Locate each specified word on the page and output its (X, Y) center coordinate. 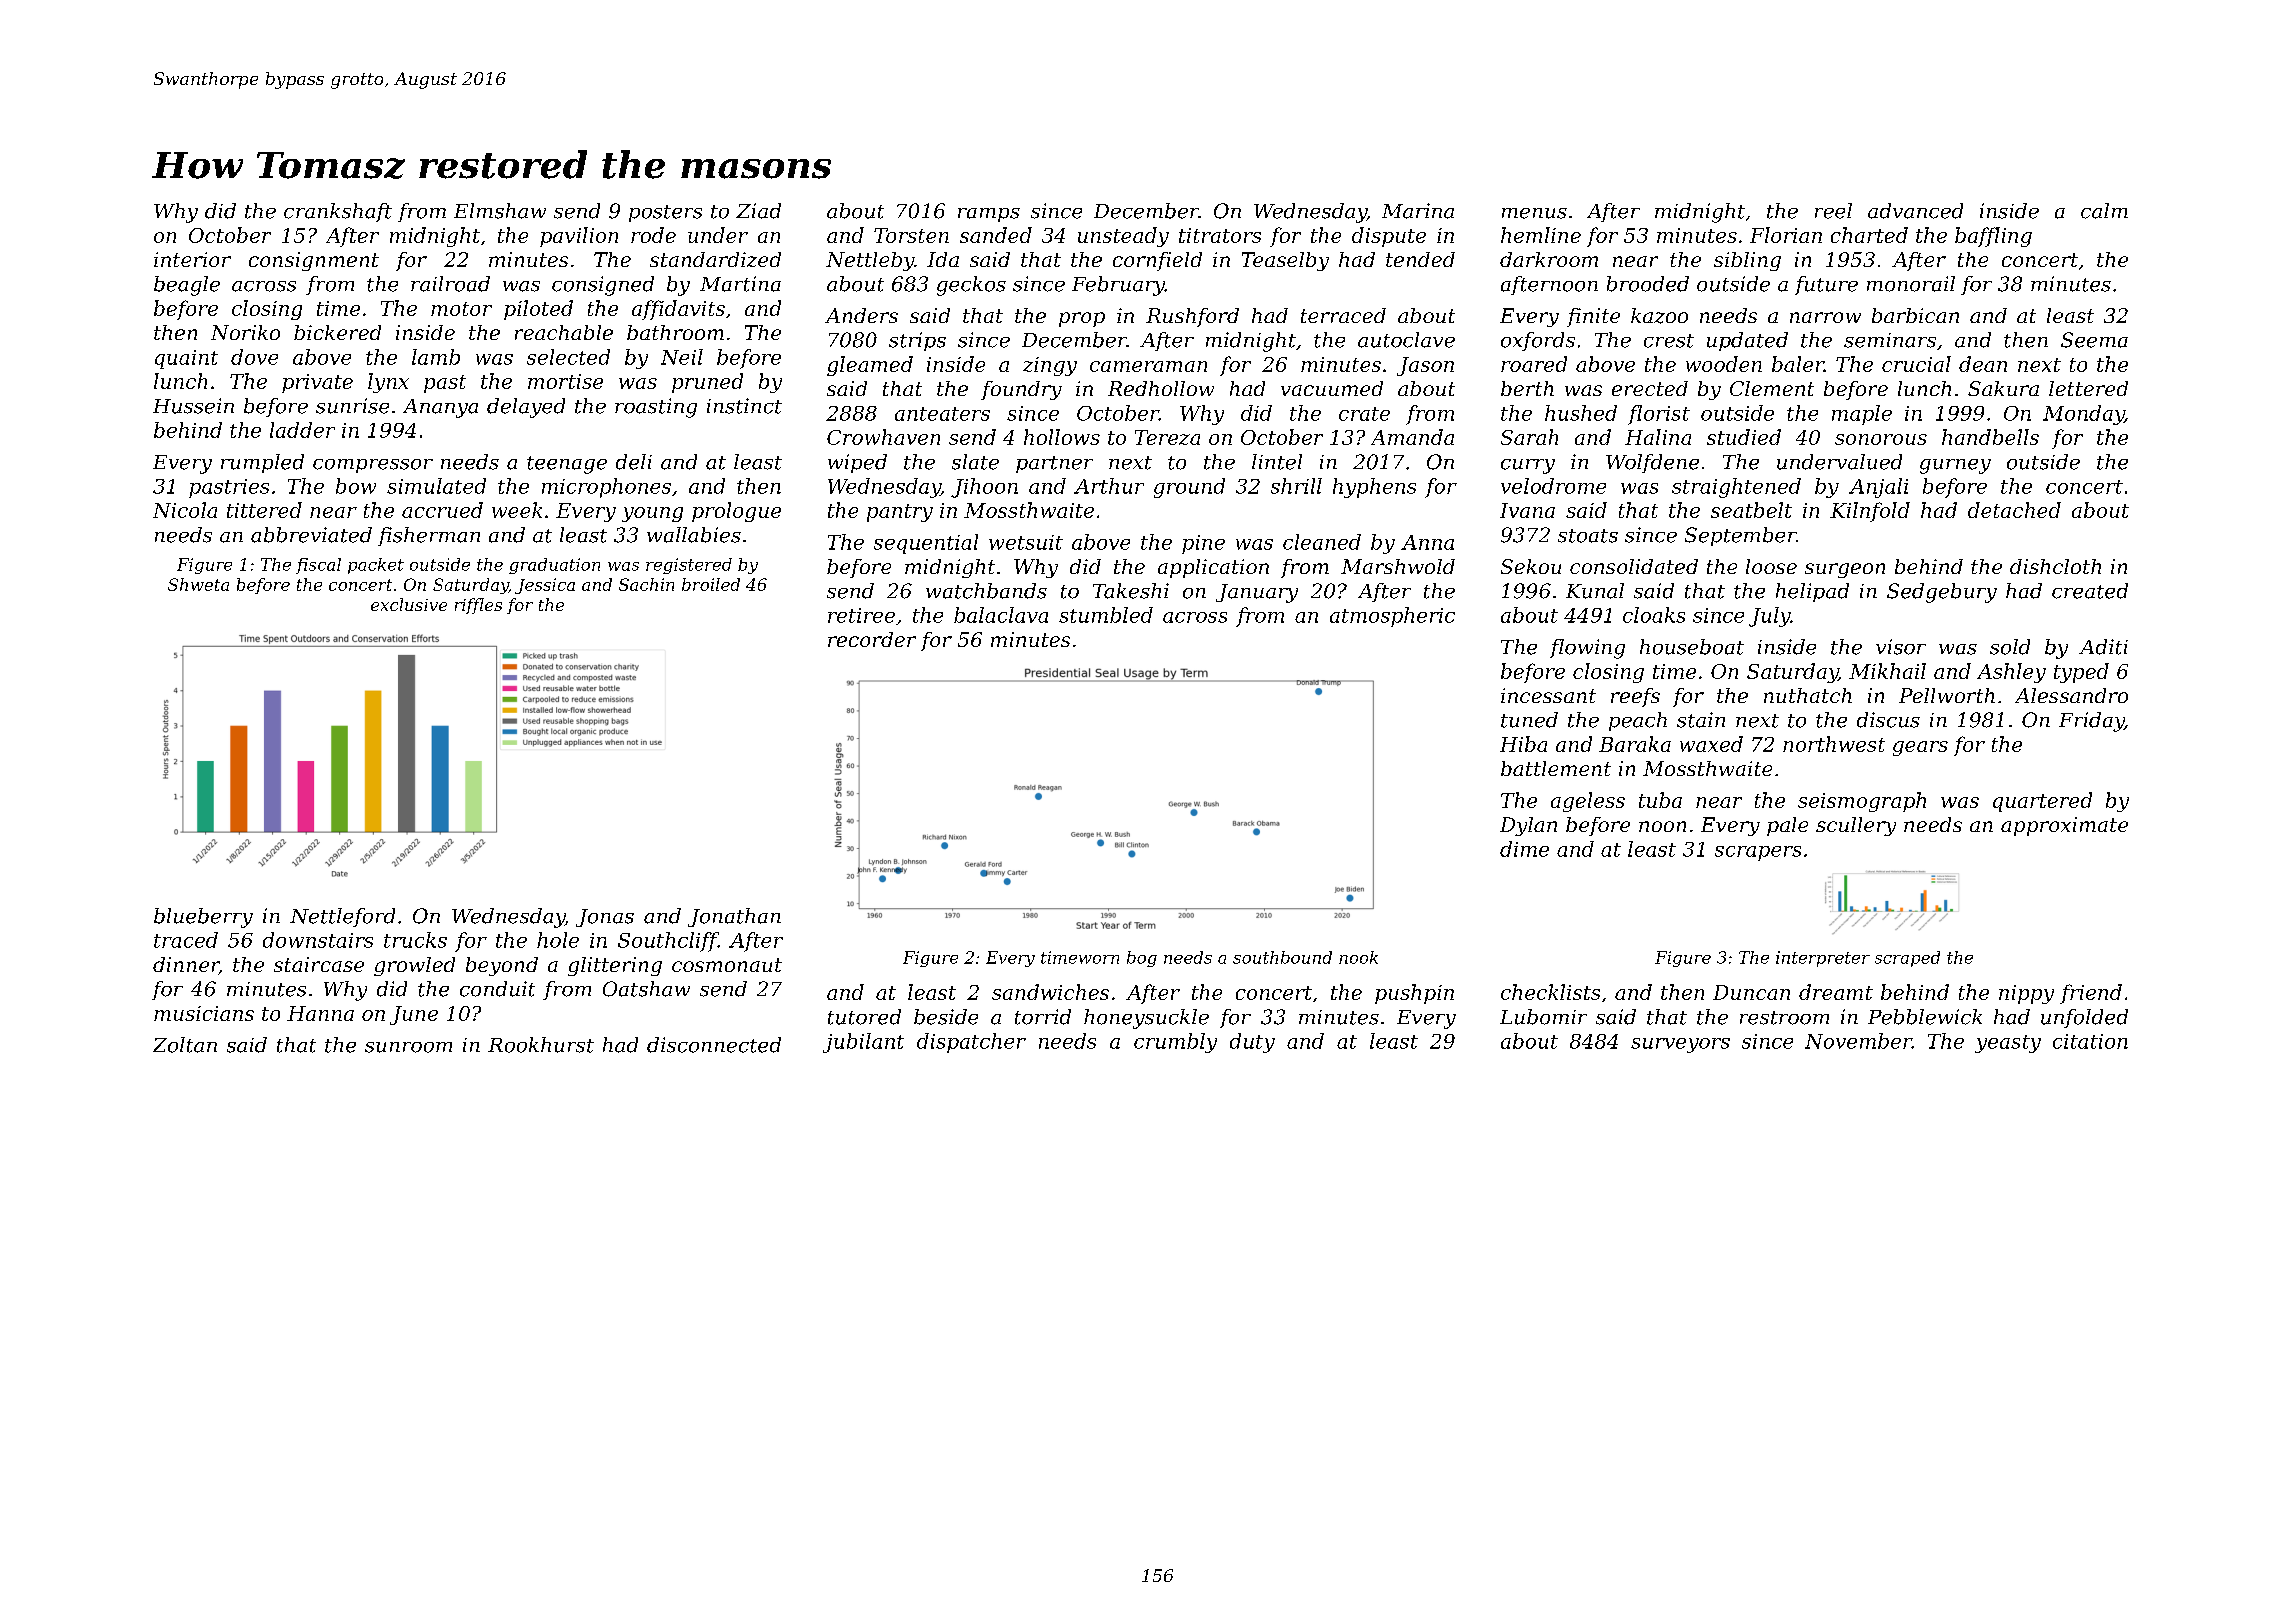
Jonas (605, 918)
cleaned (1322, 542)
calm (2104, 211)
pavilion (579, 237)
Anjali (1878, 488)
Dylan (1528, 826)
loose (1771, 566)
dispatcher (971, 1043)
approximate (2064, 826)
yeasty (2008, 1044)
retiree (861, 615)
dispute (1389, 237)
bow (356, 486)
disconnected (714, 1045)
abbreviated (311, 535)
